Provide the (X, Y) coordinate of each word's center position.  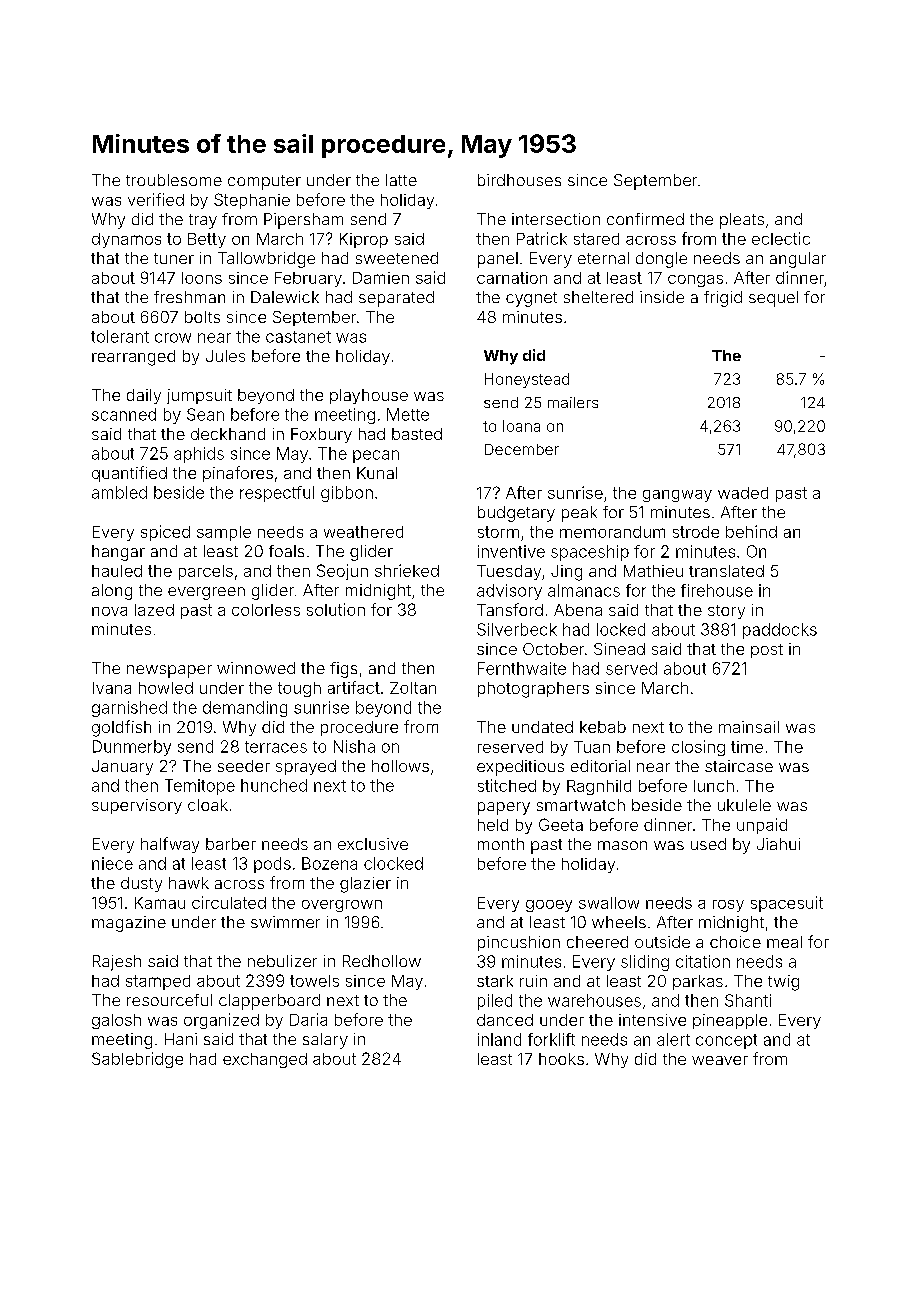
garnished (129, 709)
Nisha (354, 746)
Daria (308, 1019)
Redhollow (382, 961)
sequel (773, 299)
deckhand (228, 434)
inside (662, 297)
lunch (714, 786)
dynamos (126, 240)
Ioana (521, 426)
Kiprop (364, 240)
